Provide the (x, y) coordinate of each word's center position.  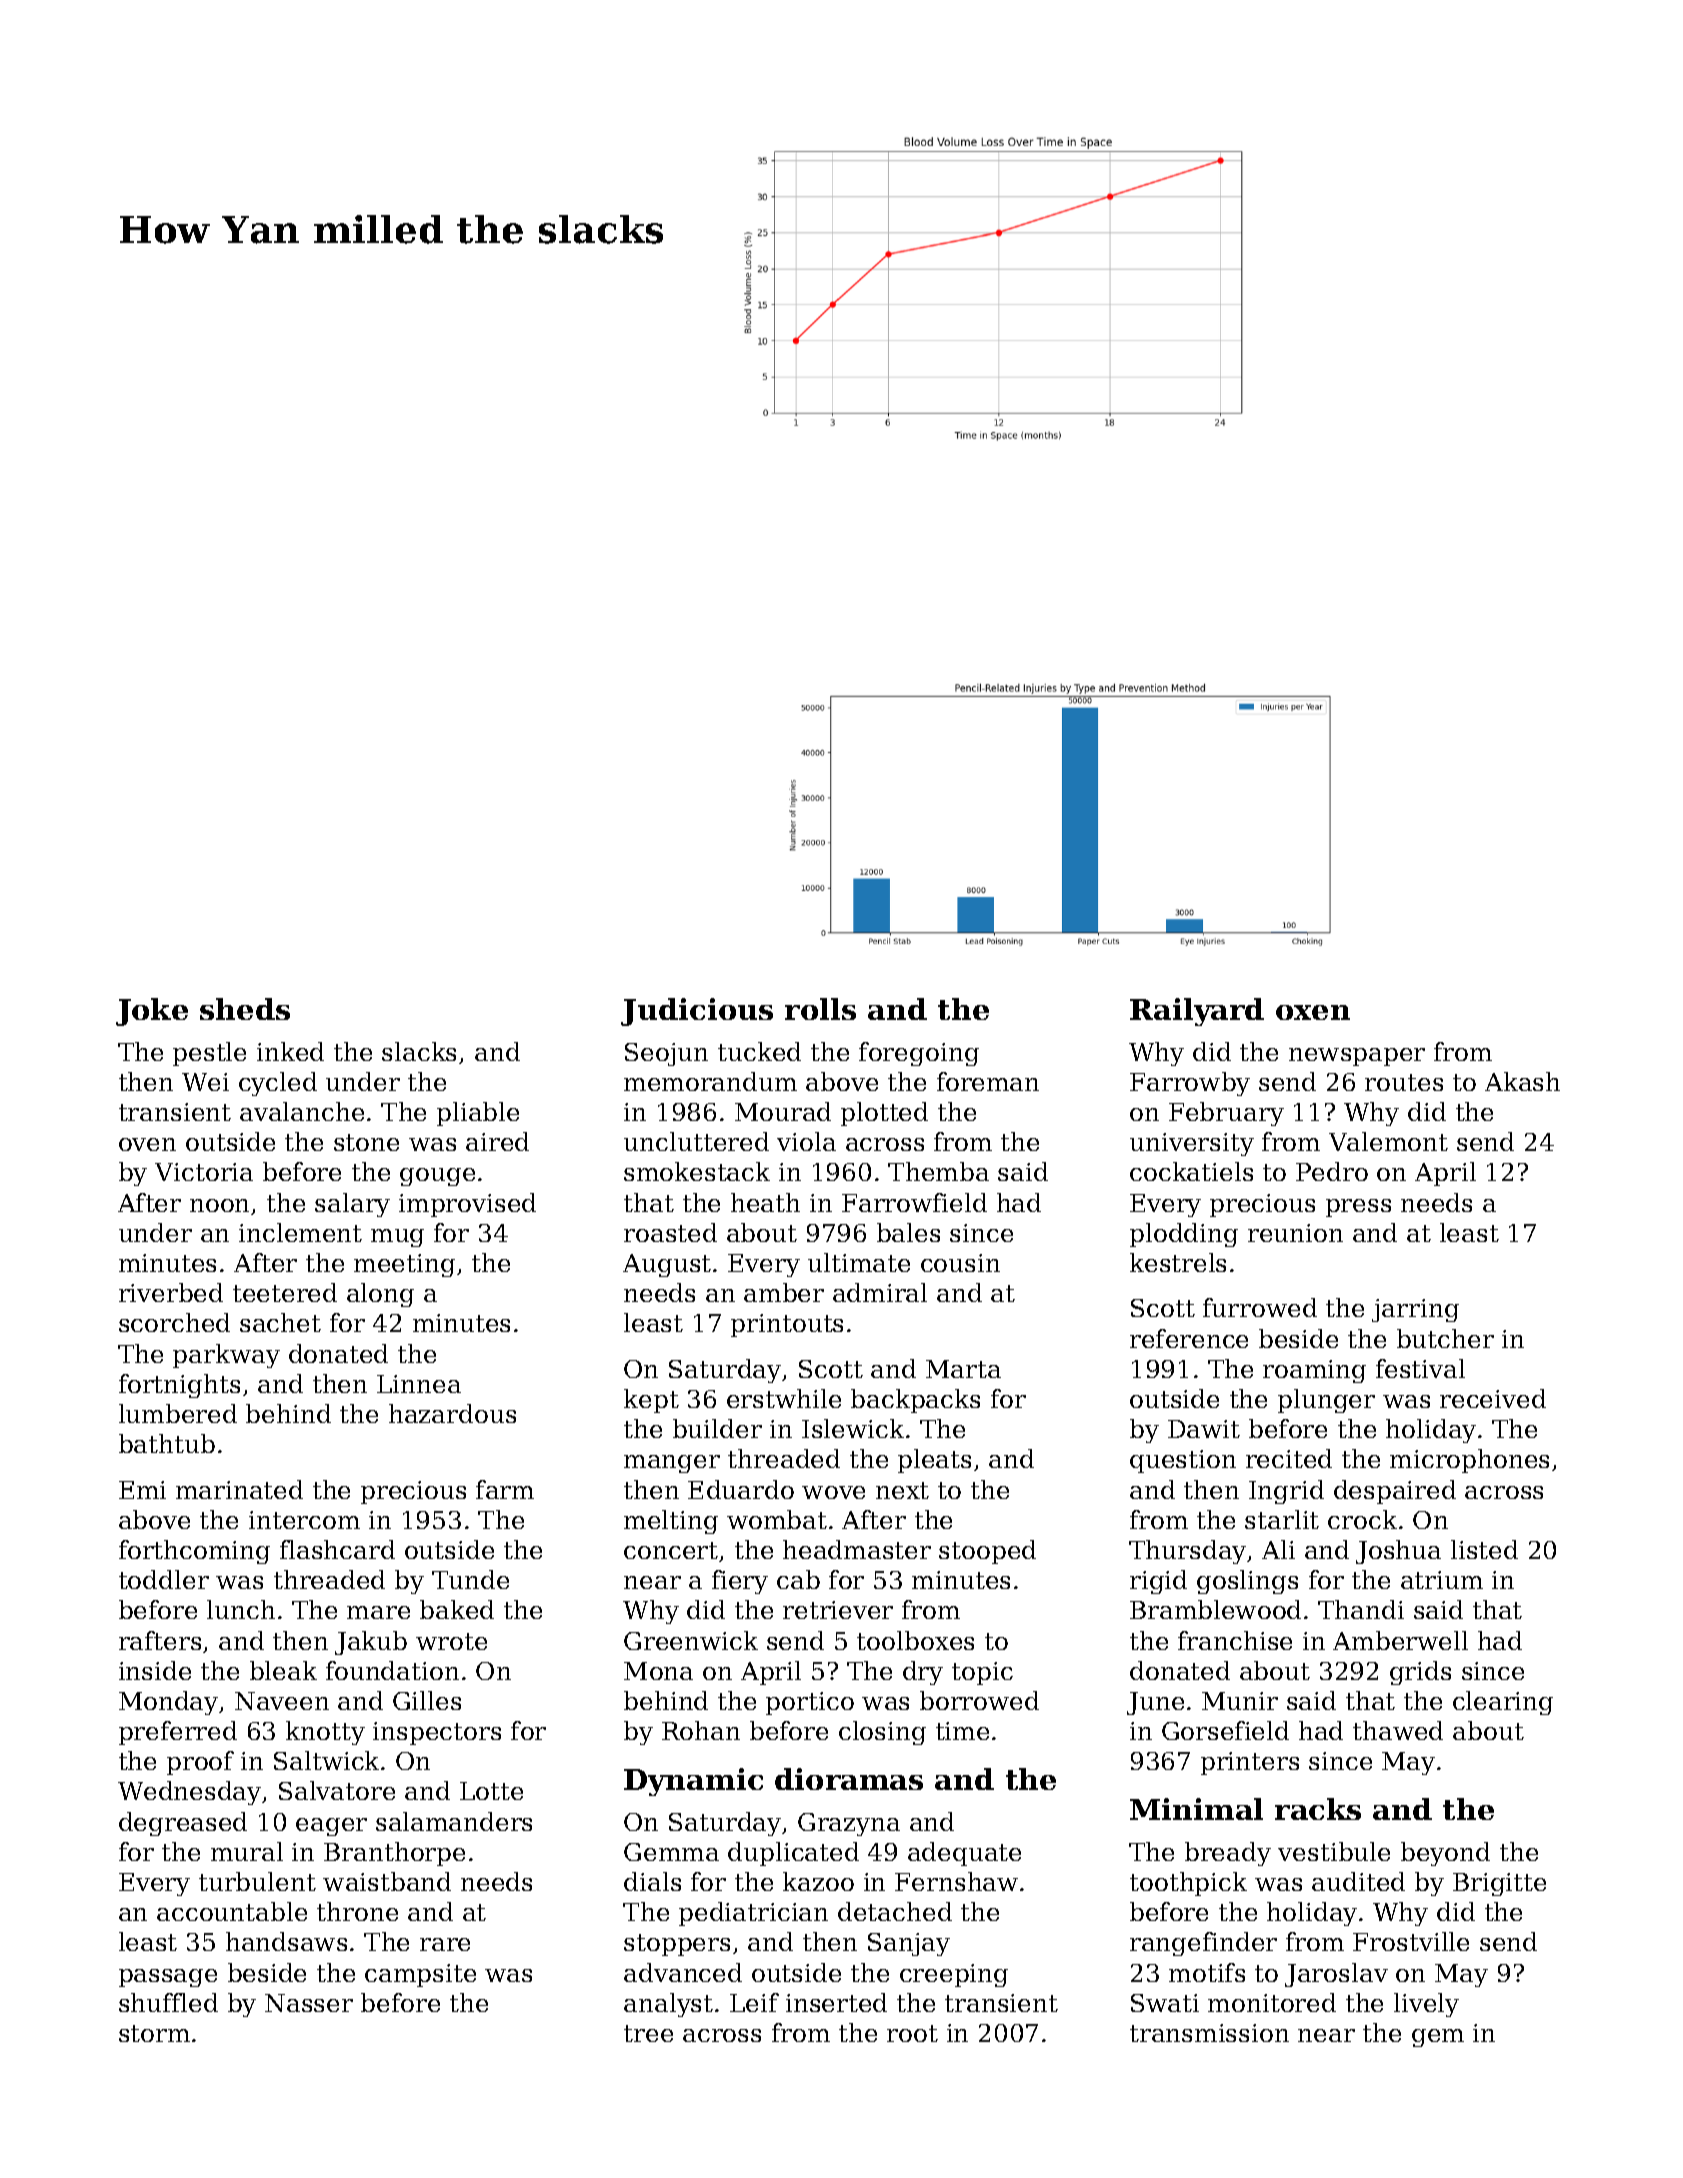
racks (1318, 1809)
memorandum (710, 1081)
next (902, 1490)
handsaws (286, 1941)
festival (1420, 1368)
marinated (239, 1489)
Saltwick (326, 1760)
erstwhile (784, 1398)
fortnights (179, 1386)
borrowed (979, 1700)
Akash (1522, 1081)
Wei (205, 1082)
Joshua (1398, 1552)
